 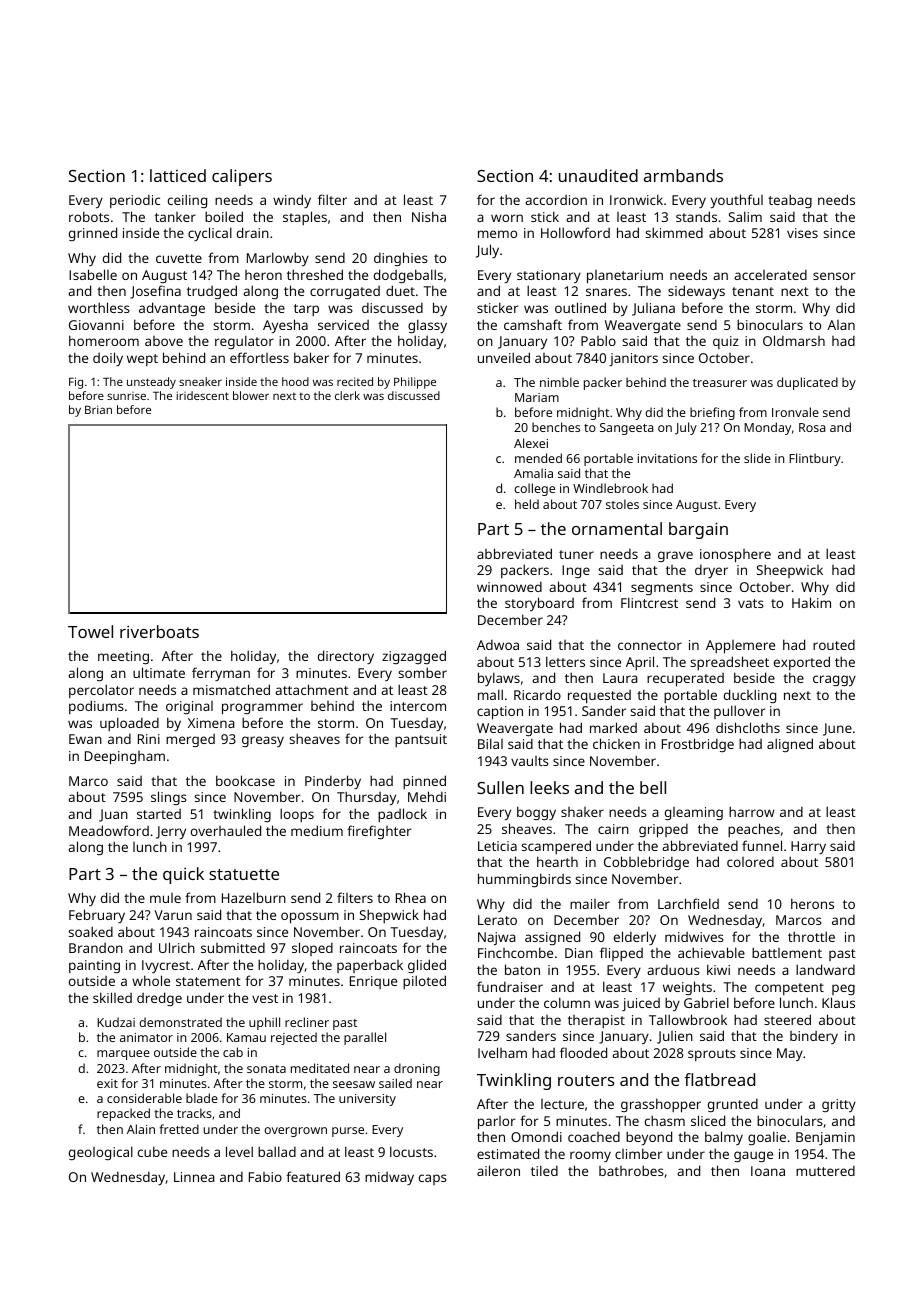 What do you see at coordinates (135, 201) in the page?
I see `periodic` at bounding box center [135, 201].
